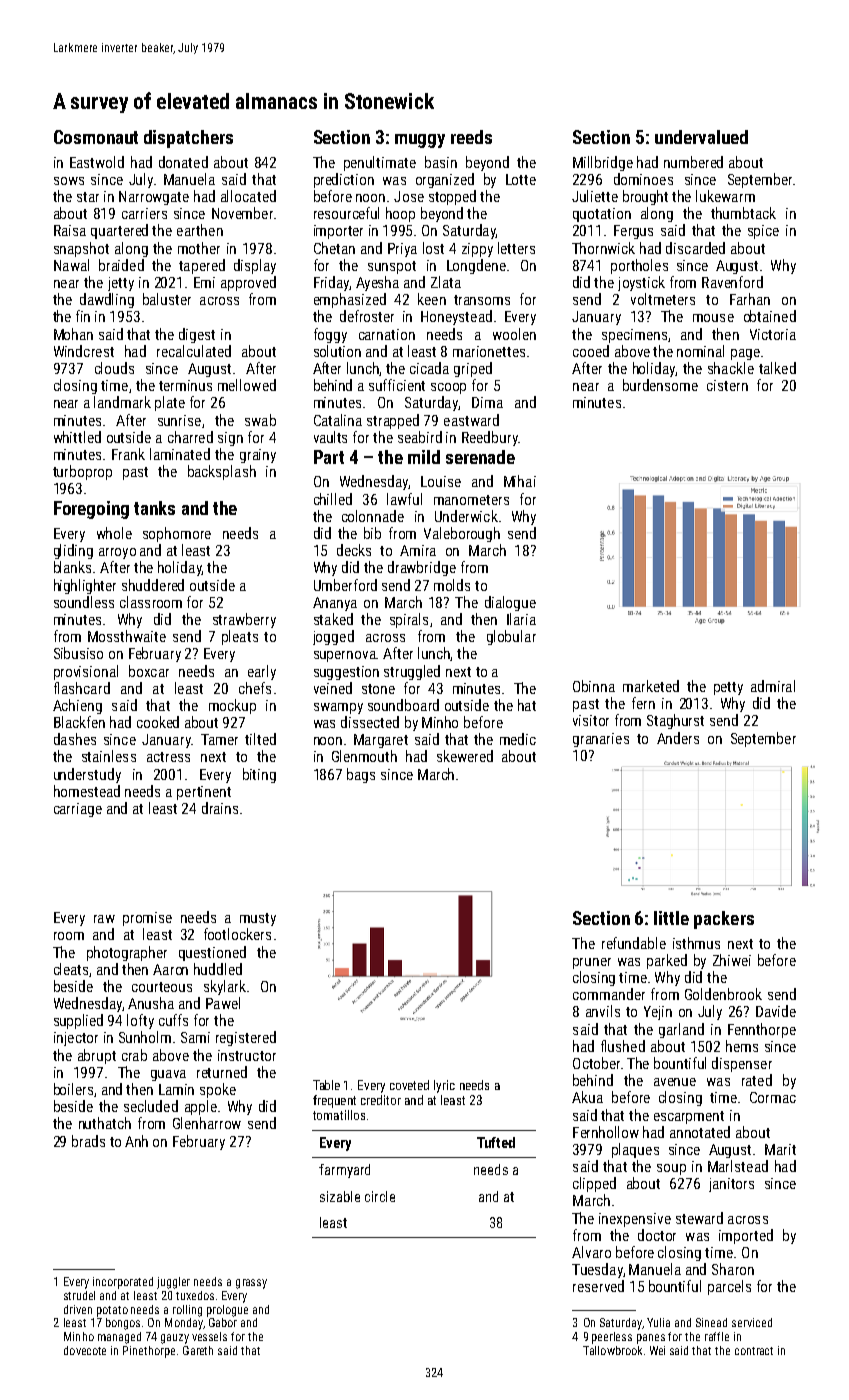  Describe the element at coordinates (107, 300) in the screenshot. I see `dawdling` at that location.
